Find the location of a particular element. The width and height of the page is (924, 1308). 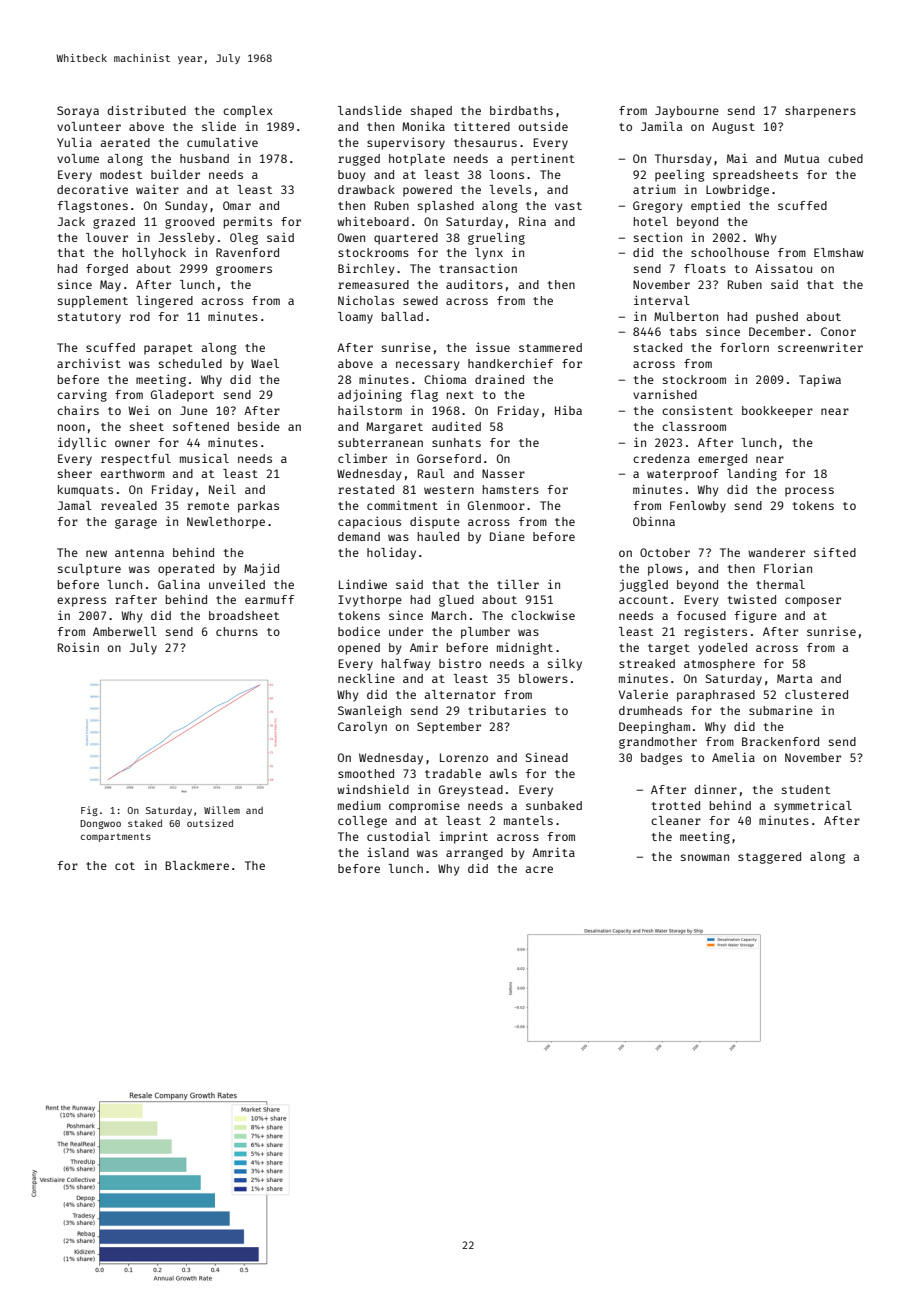

staked is located at coordinates (145, 823).
